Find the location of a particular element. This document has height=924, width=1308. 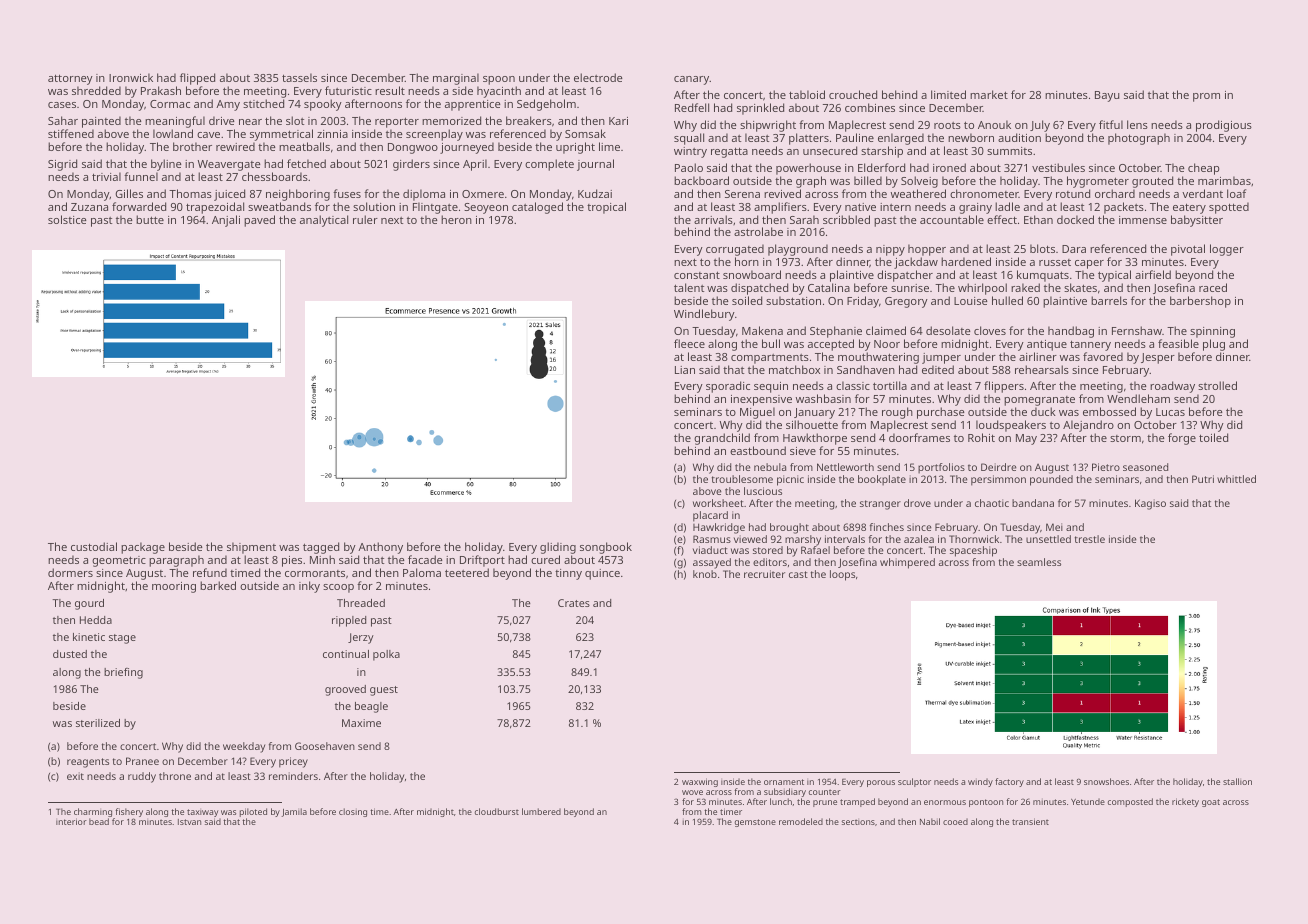

futuristic is located at coordinates (348, 90).
